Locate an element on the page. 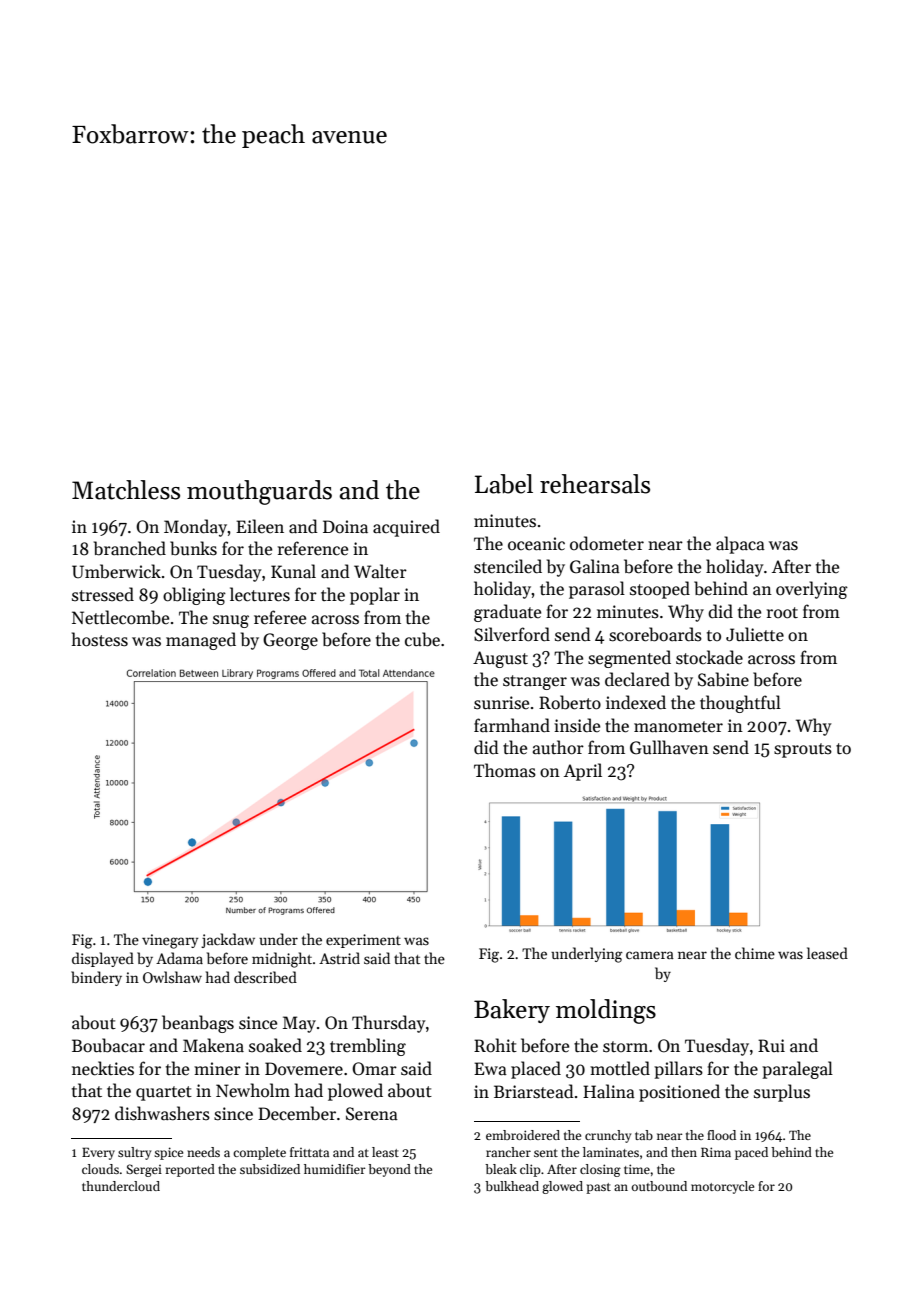 The width and height of the page is (924, 1308). Rui is located at coordinates (771, 1045).
